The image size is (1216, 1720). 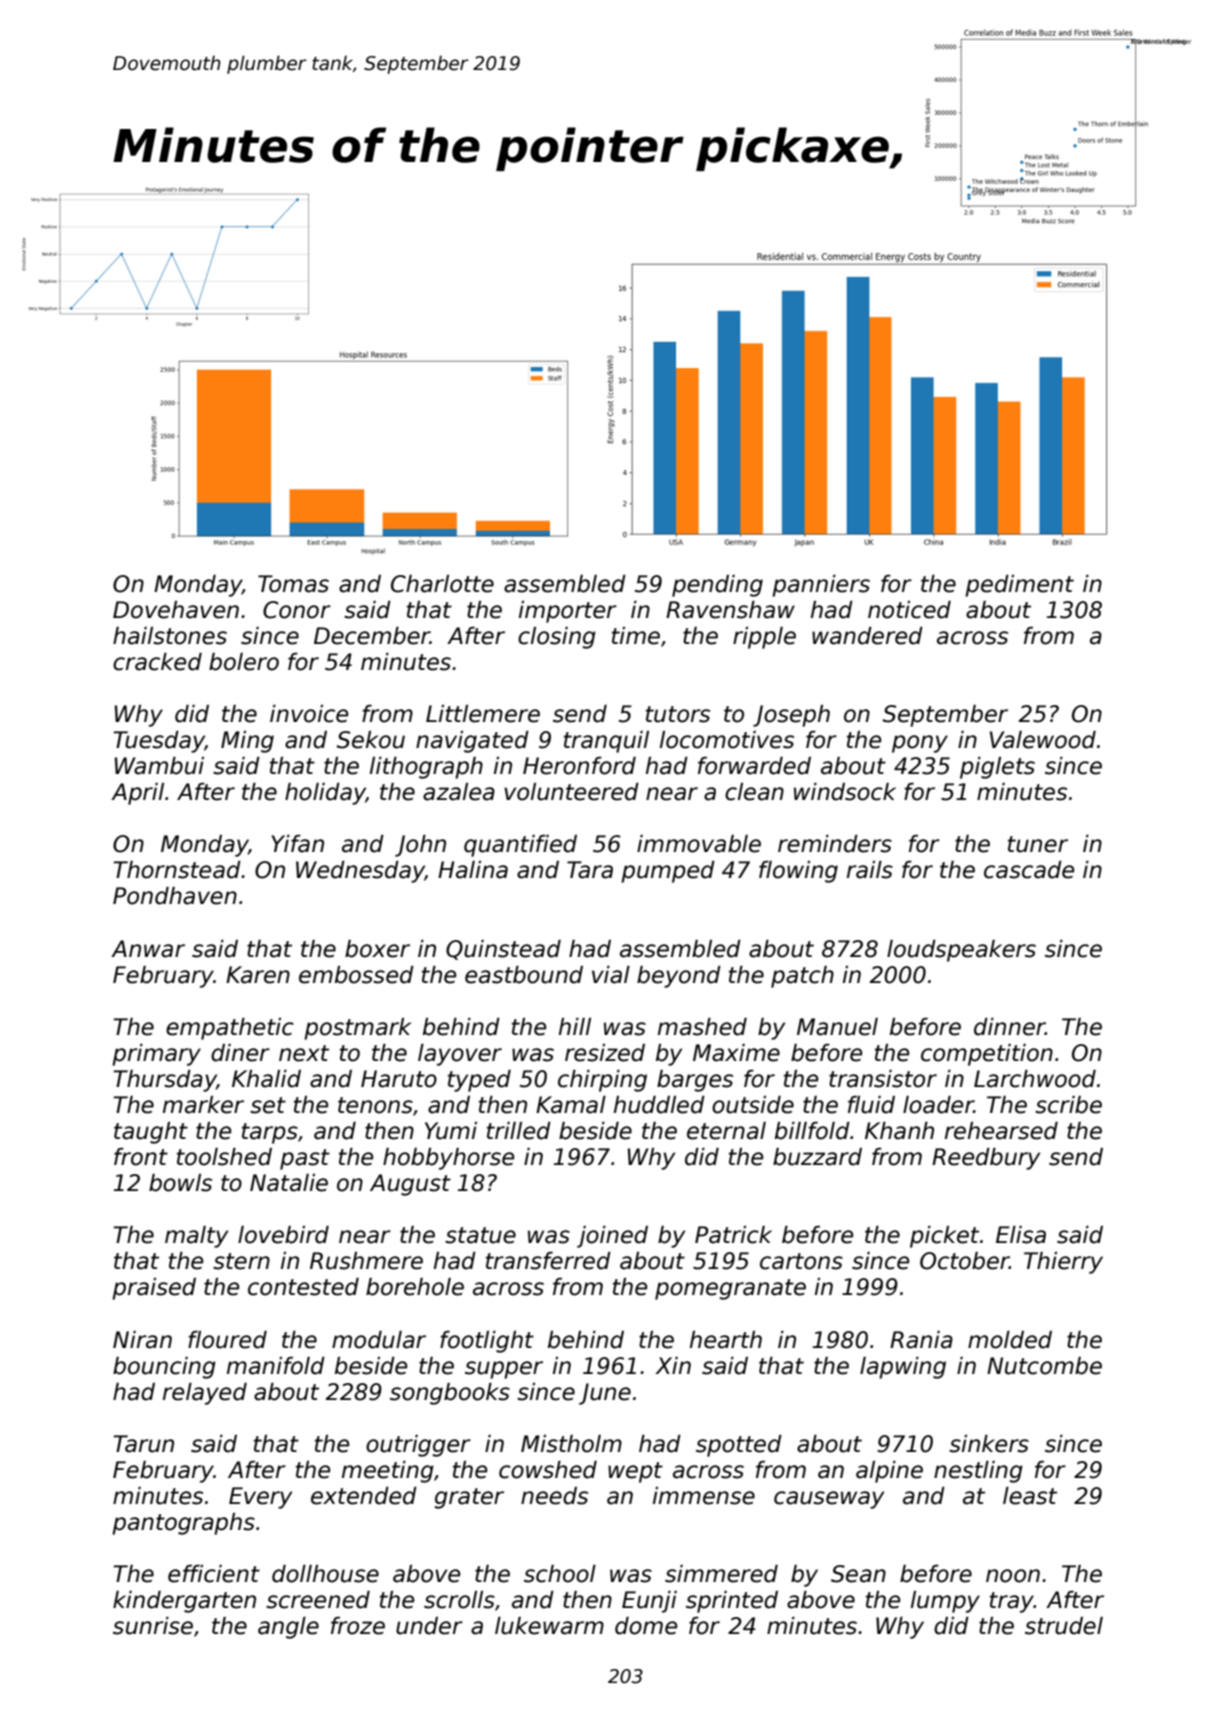 I want to click on kindergarten, so click(x=184, y=1602).
